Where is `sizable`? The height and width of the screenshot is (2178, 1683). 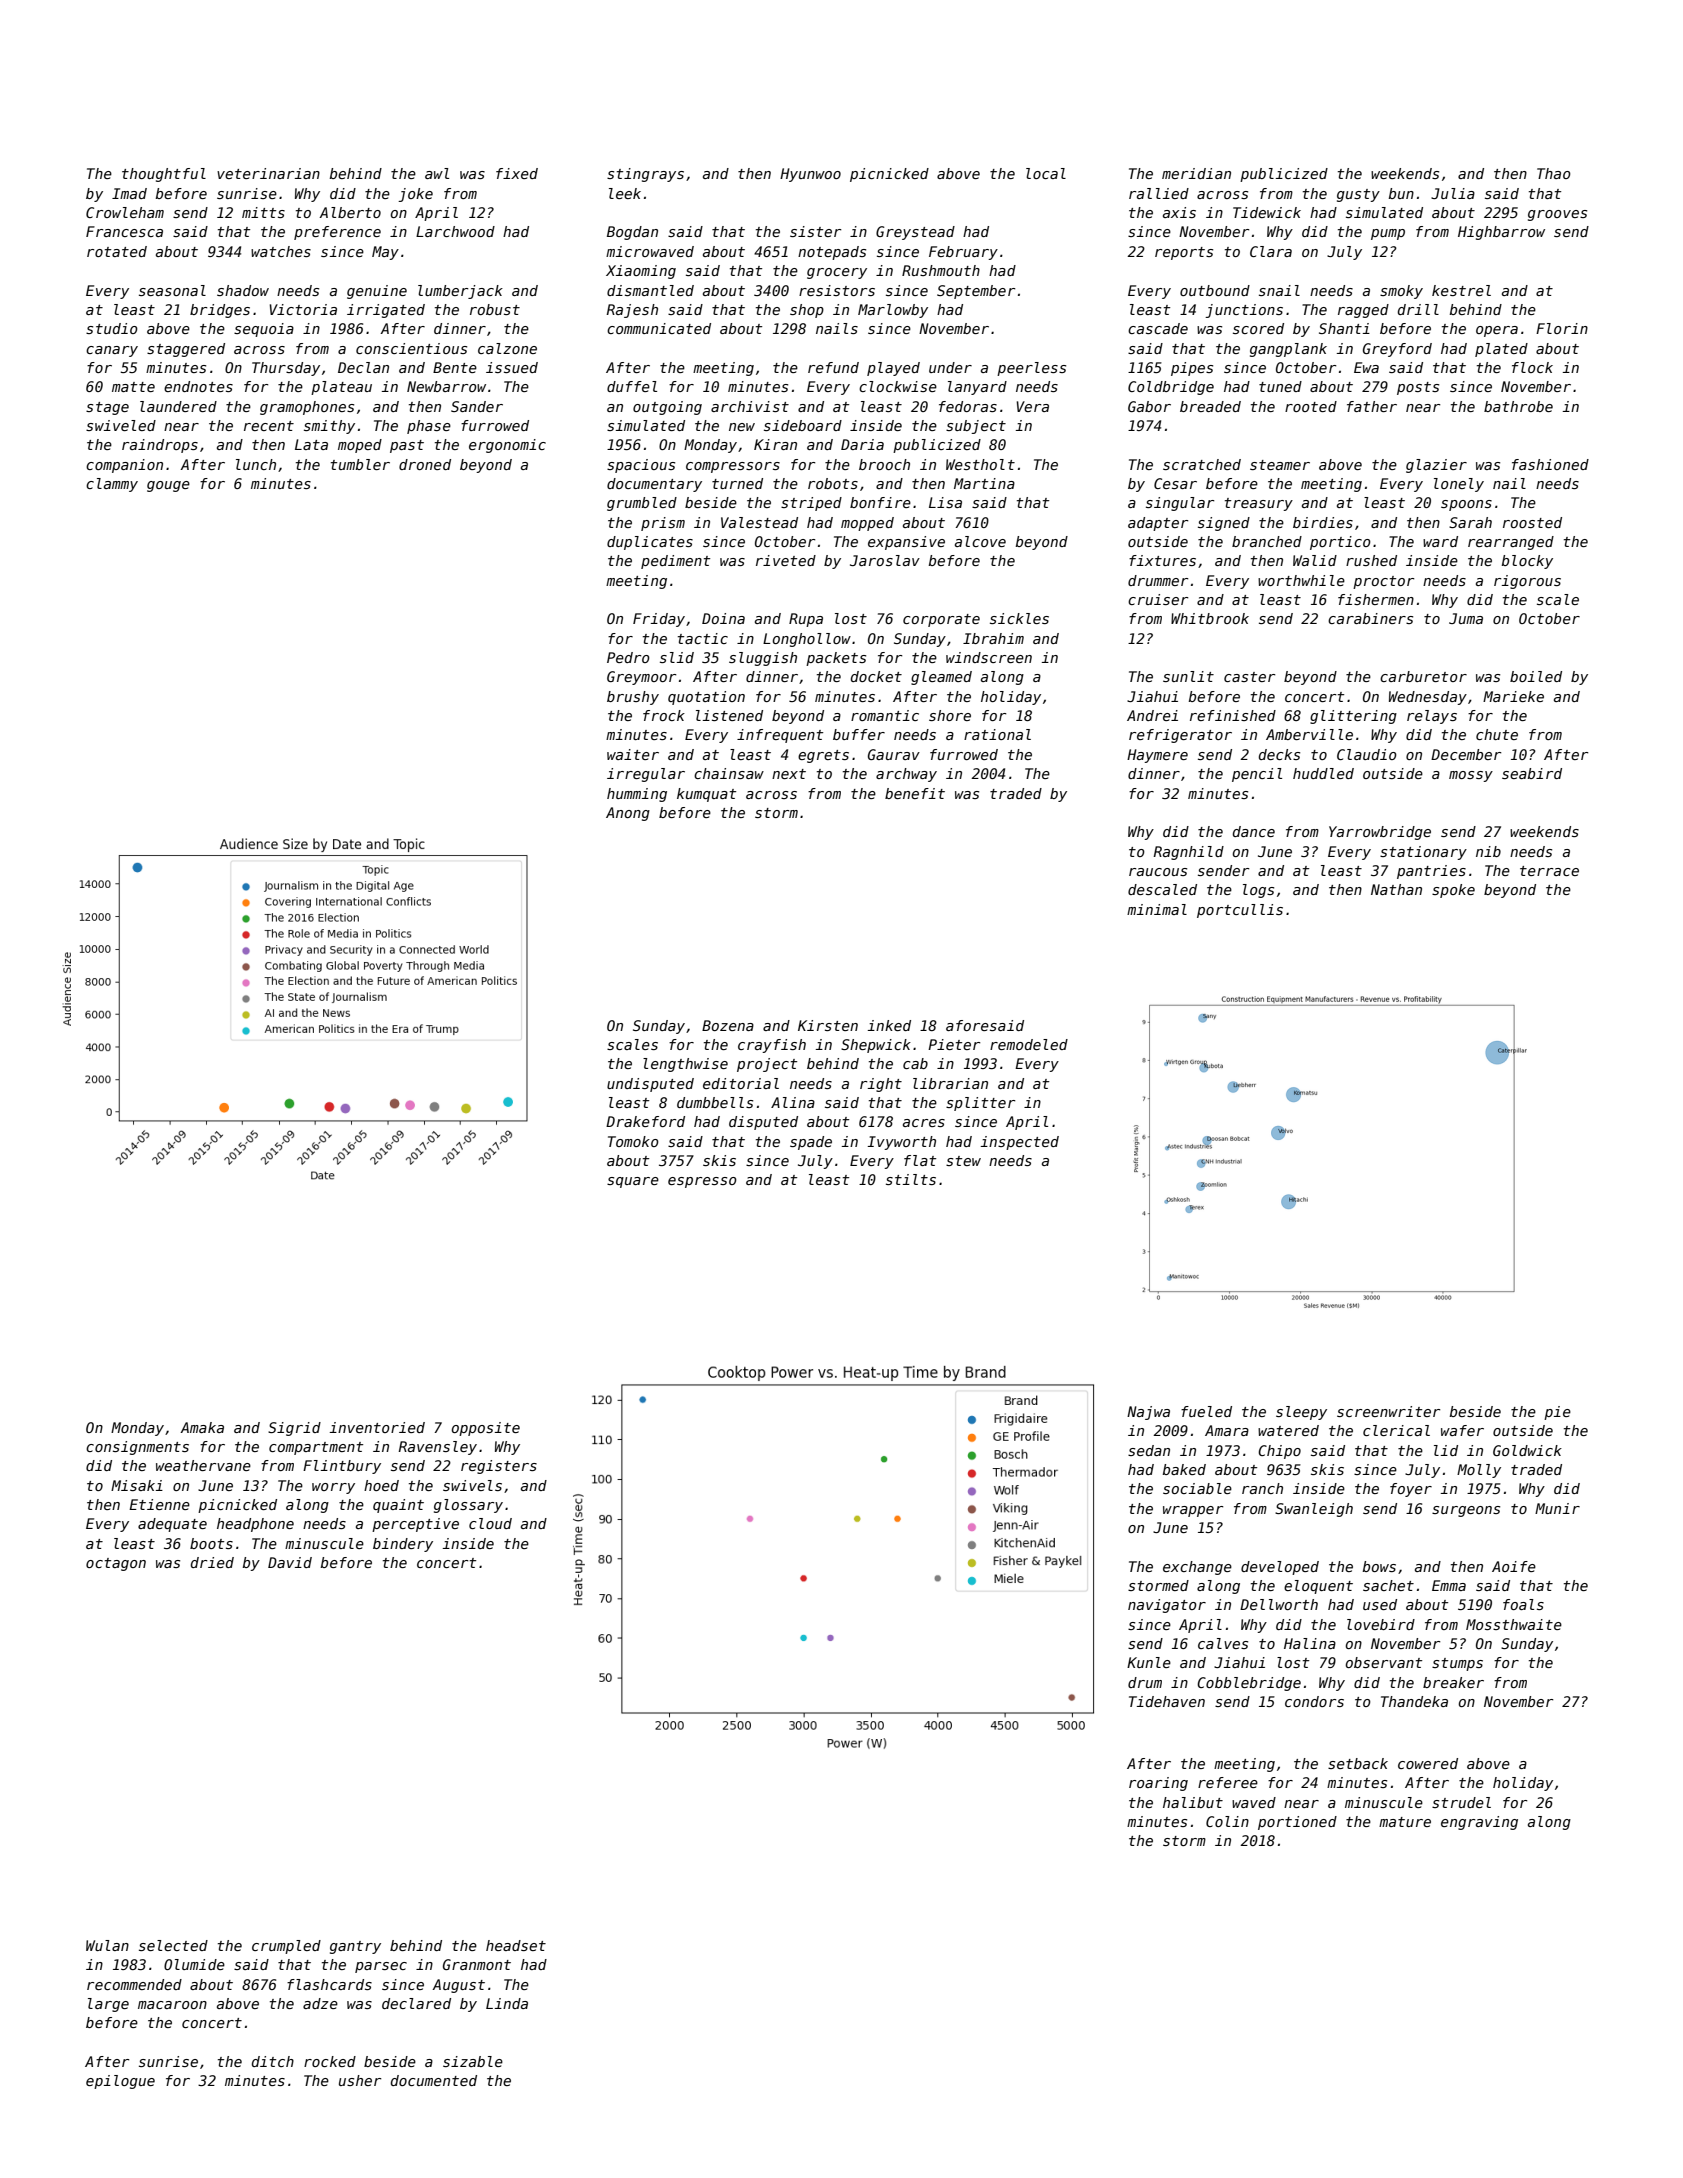 sizable is located at coordinates (473, 2061).
